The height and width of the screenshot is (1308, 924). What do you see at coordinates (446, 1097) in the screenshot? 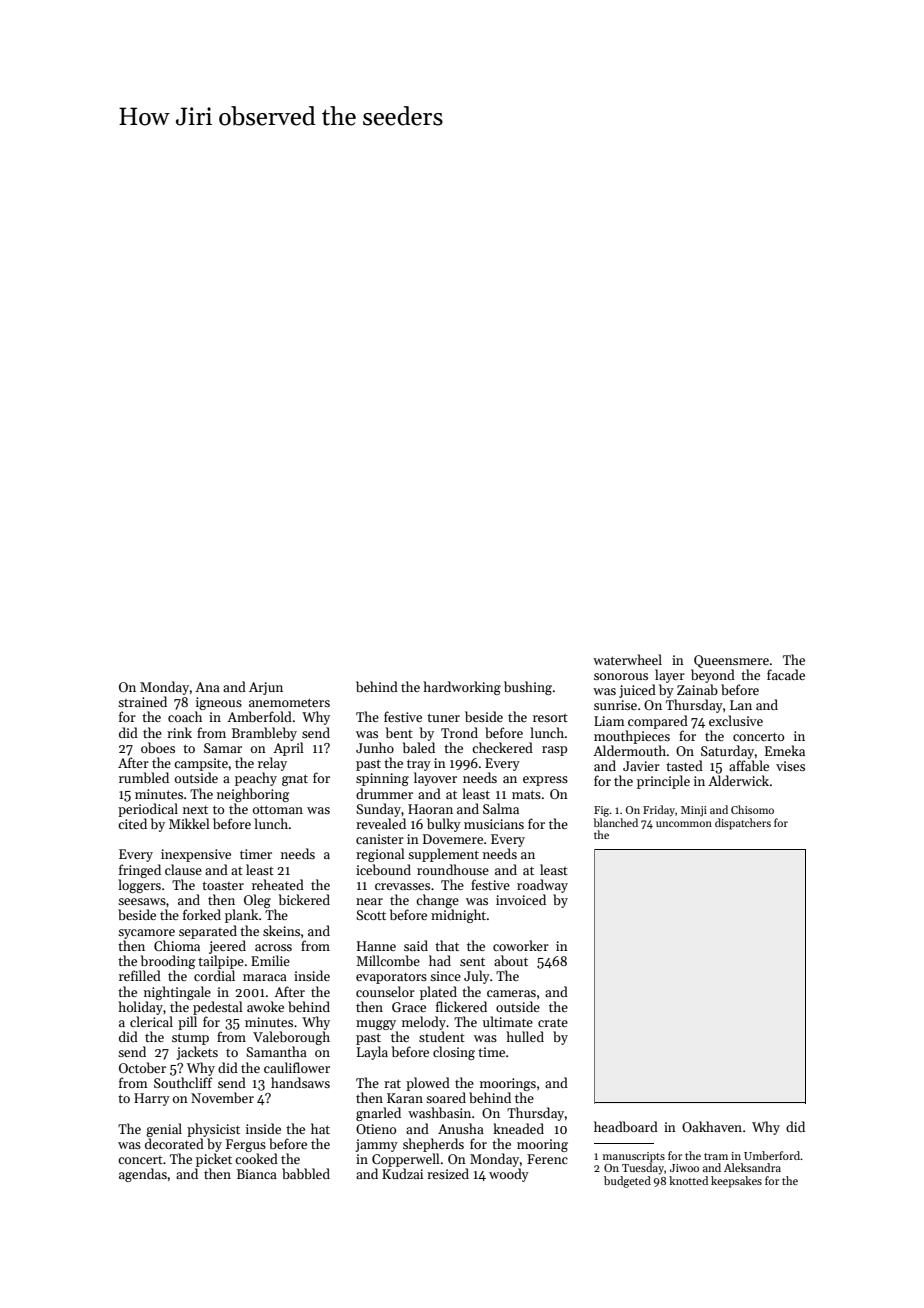
I see `soared` at bounding box center [446, 1097].
